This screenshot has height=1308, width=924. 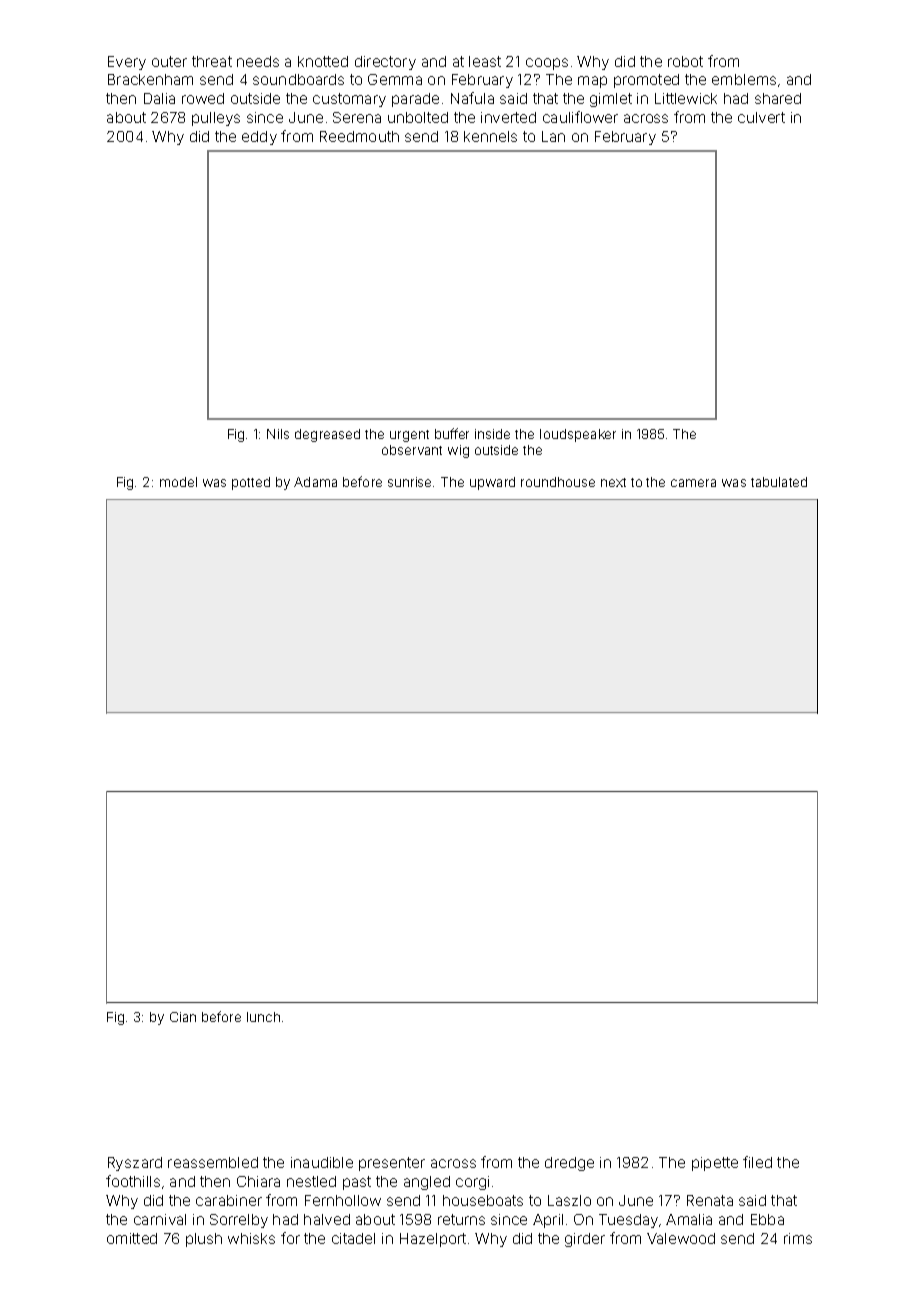 I want to click on Hazelport, so click(x=433, y=1240).
